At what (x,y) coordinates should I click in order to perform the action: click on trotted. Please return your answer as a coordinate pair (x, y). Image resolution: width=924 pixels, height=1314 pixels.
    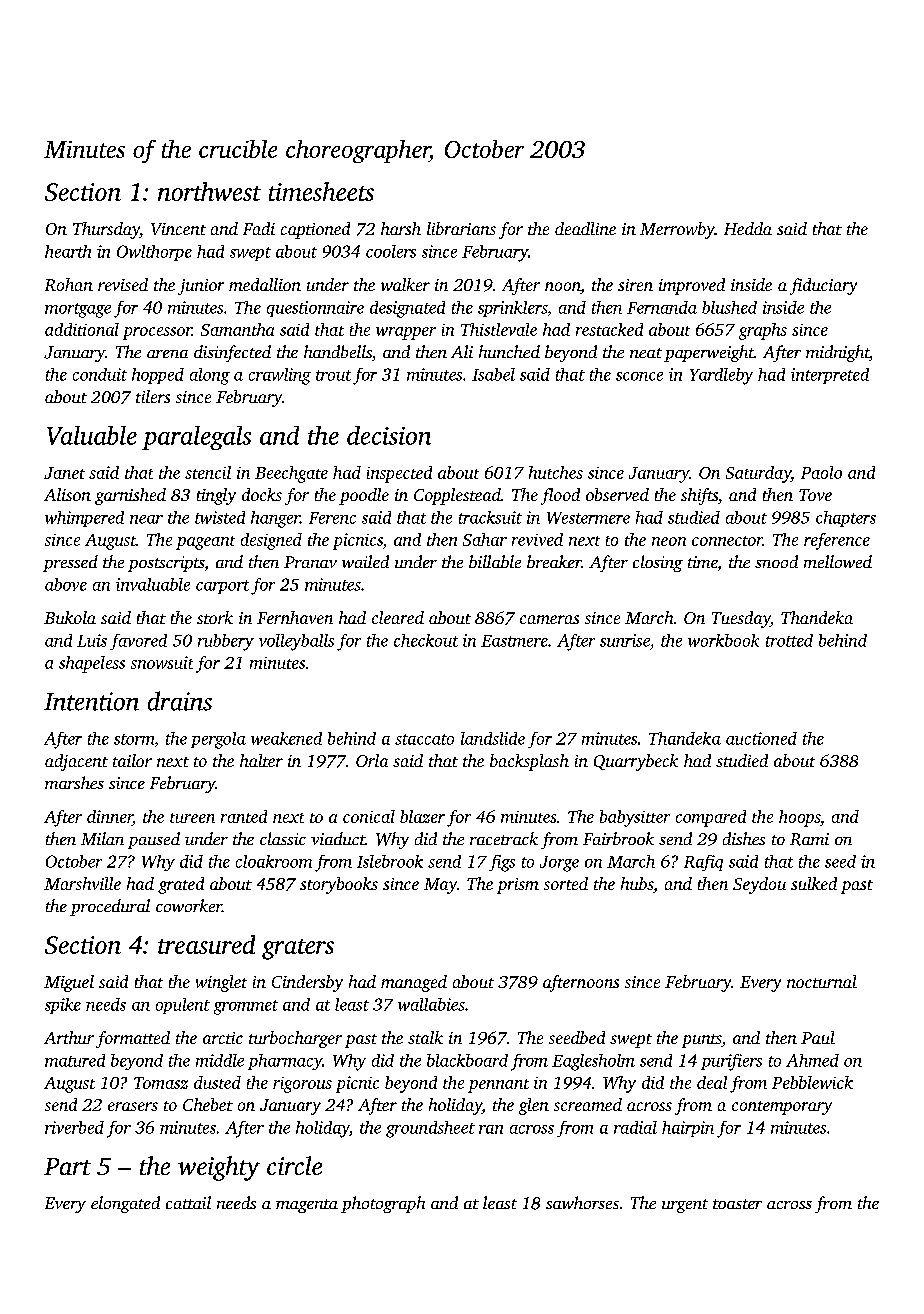
    Looking at the image, I should click on (789, 640).
